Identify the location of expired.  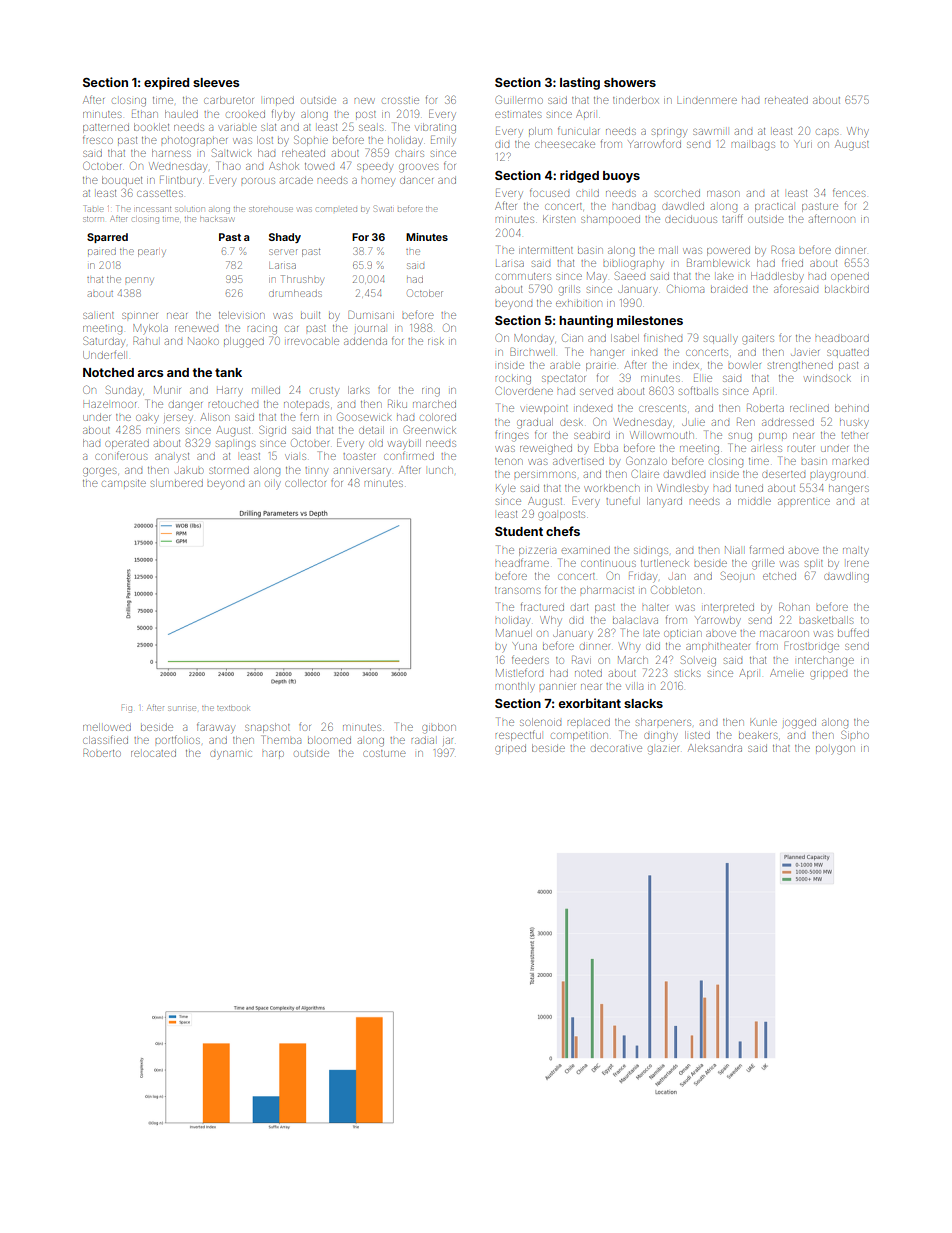
(166, 83).
